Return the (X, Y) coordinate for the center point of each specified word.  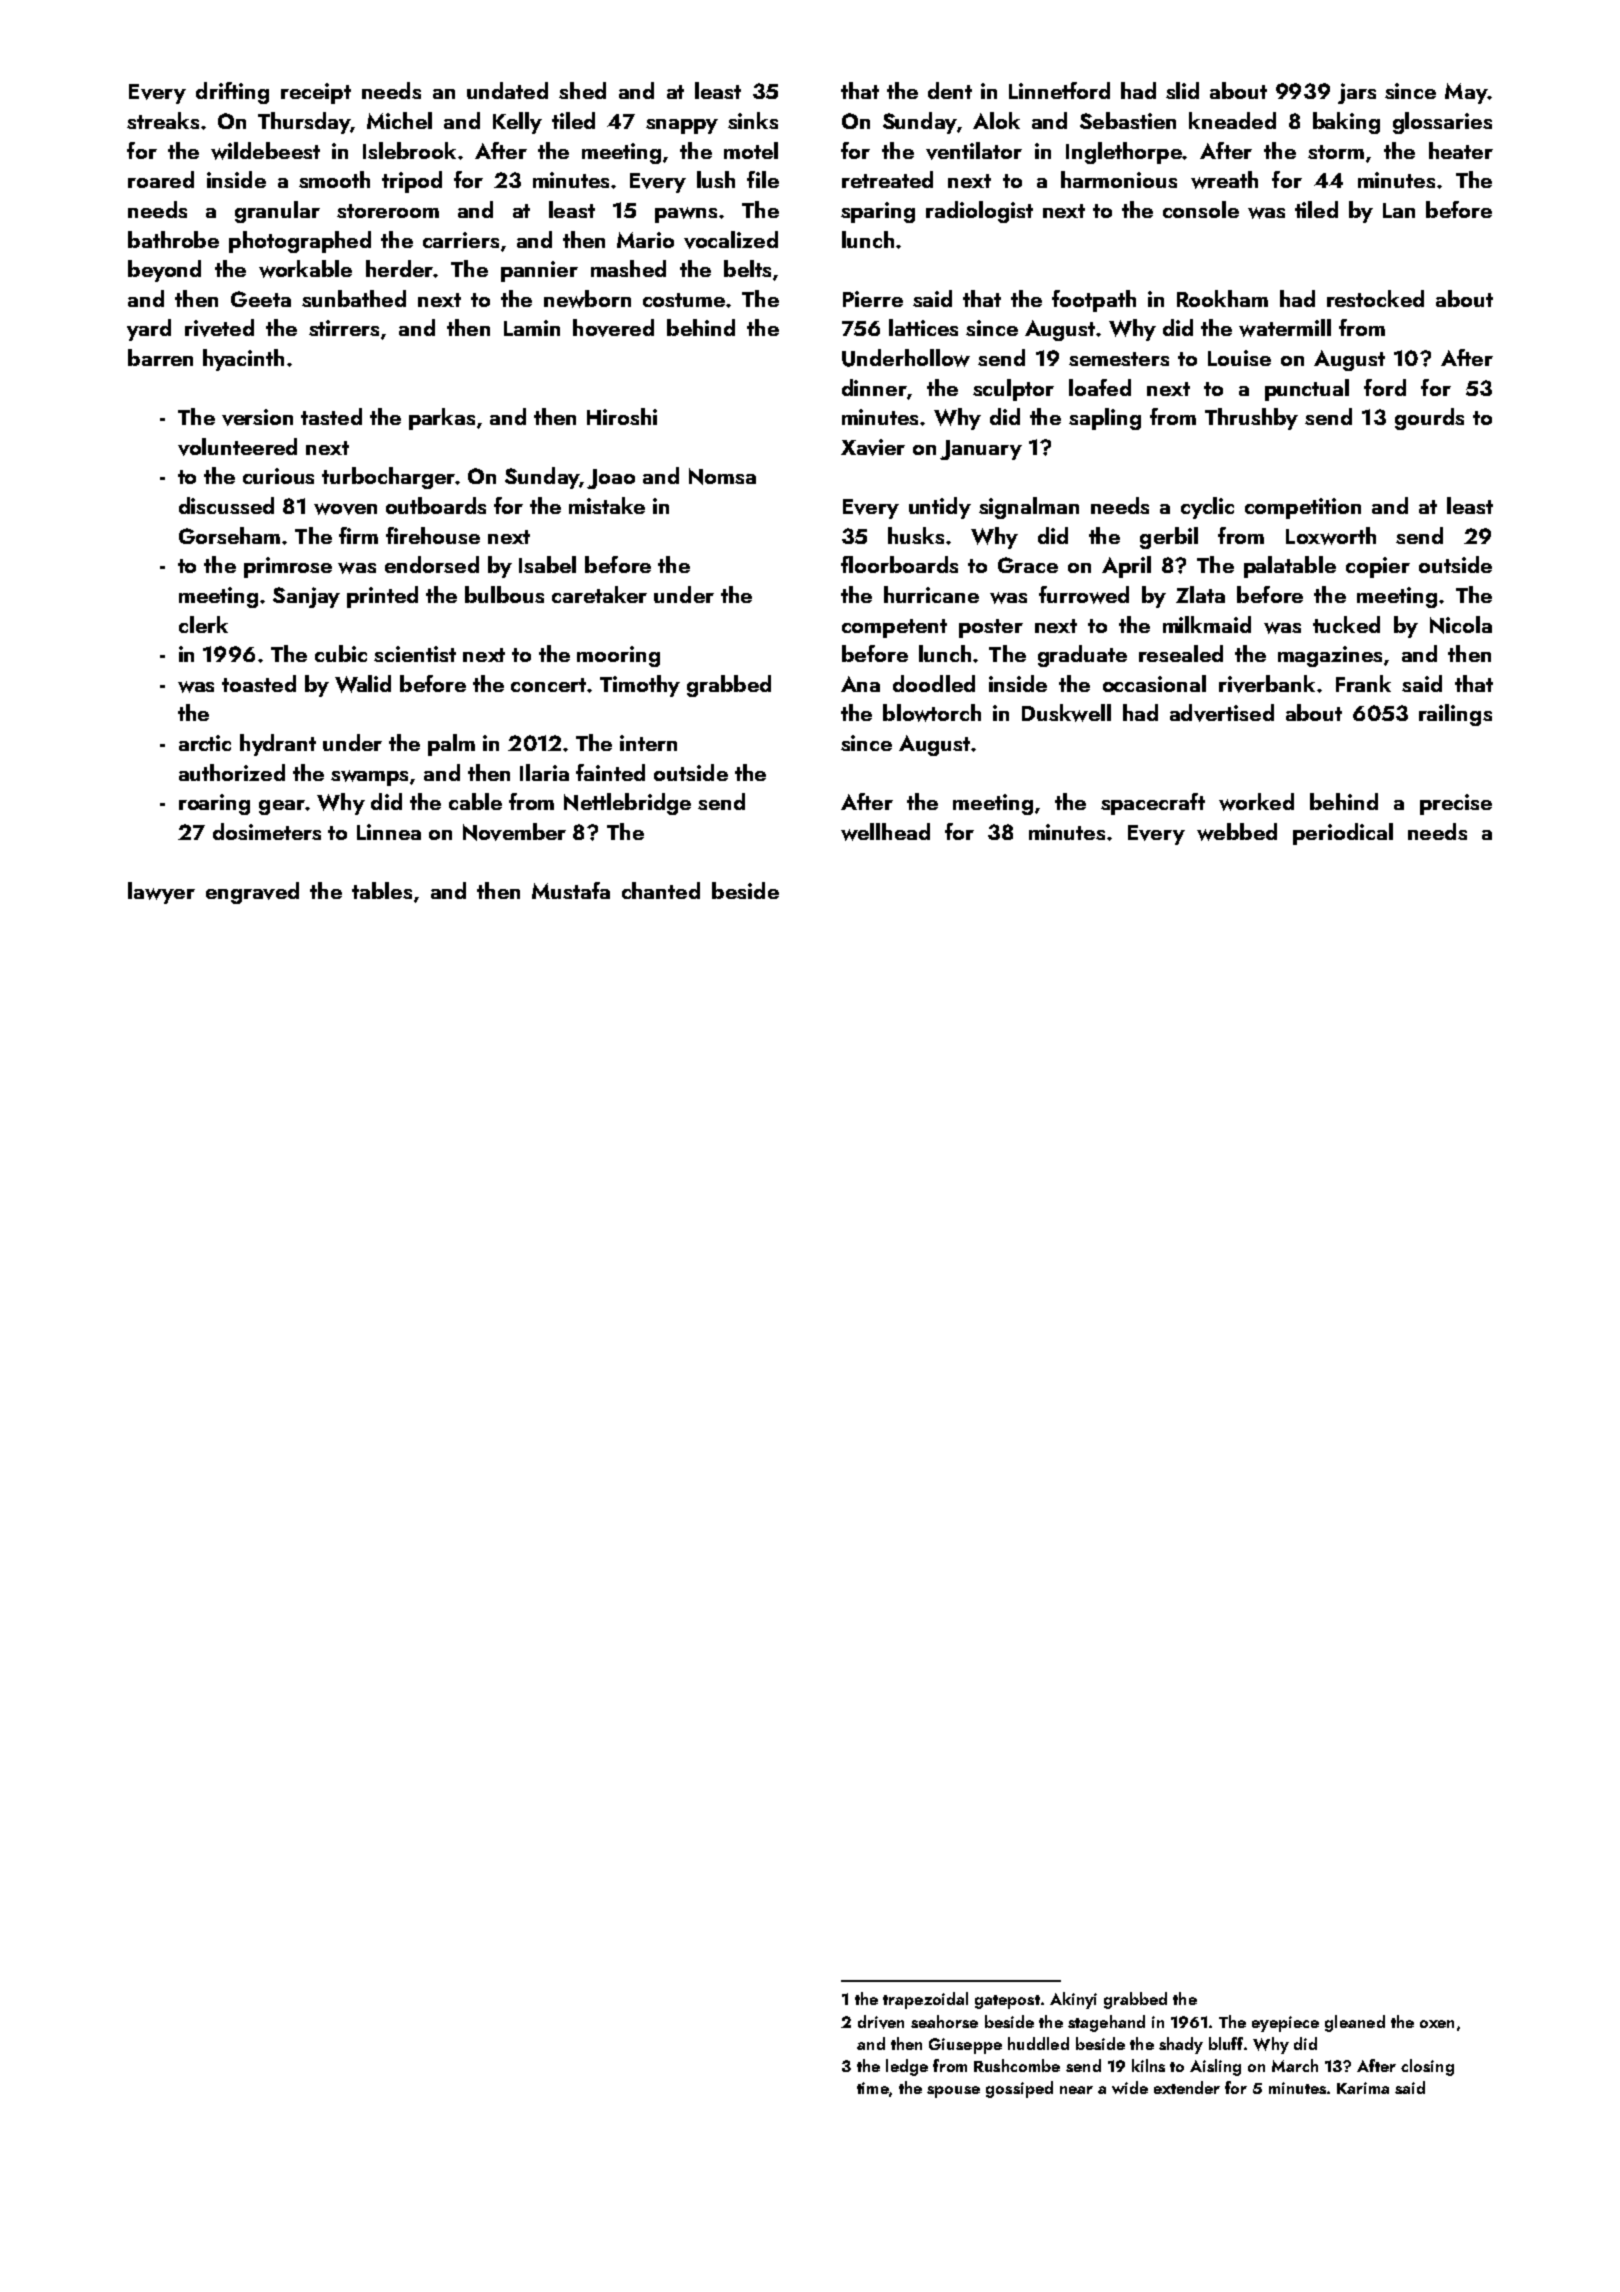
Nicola (1461, 625)
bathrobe (173, 239)
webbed (1237, 832)
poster (991, 628)
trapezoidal (925, 2000)
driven (881, 2022)
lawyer (161, 893)
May (1466, 93)
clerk (203, 624)
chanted (661, 890)
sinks (753, 120)
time (873, 2088)
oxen (1437, 2024)
